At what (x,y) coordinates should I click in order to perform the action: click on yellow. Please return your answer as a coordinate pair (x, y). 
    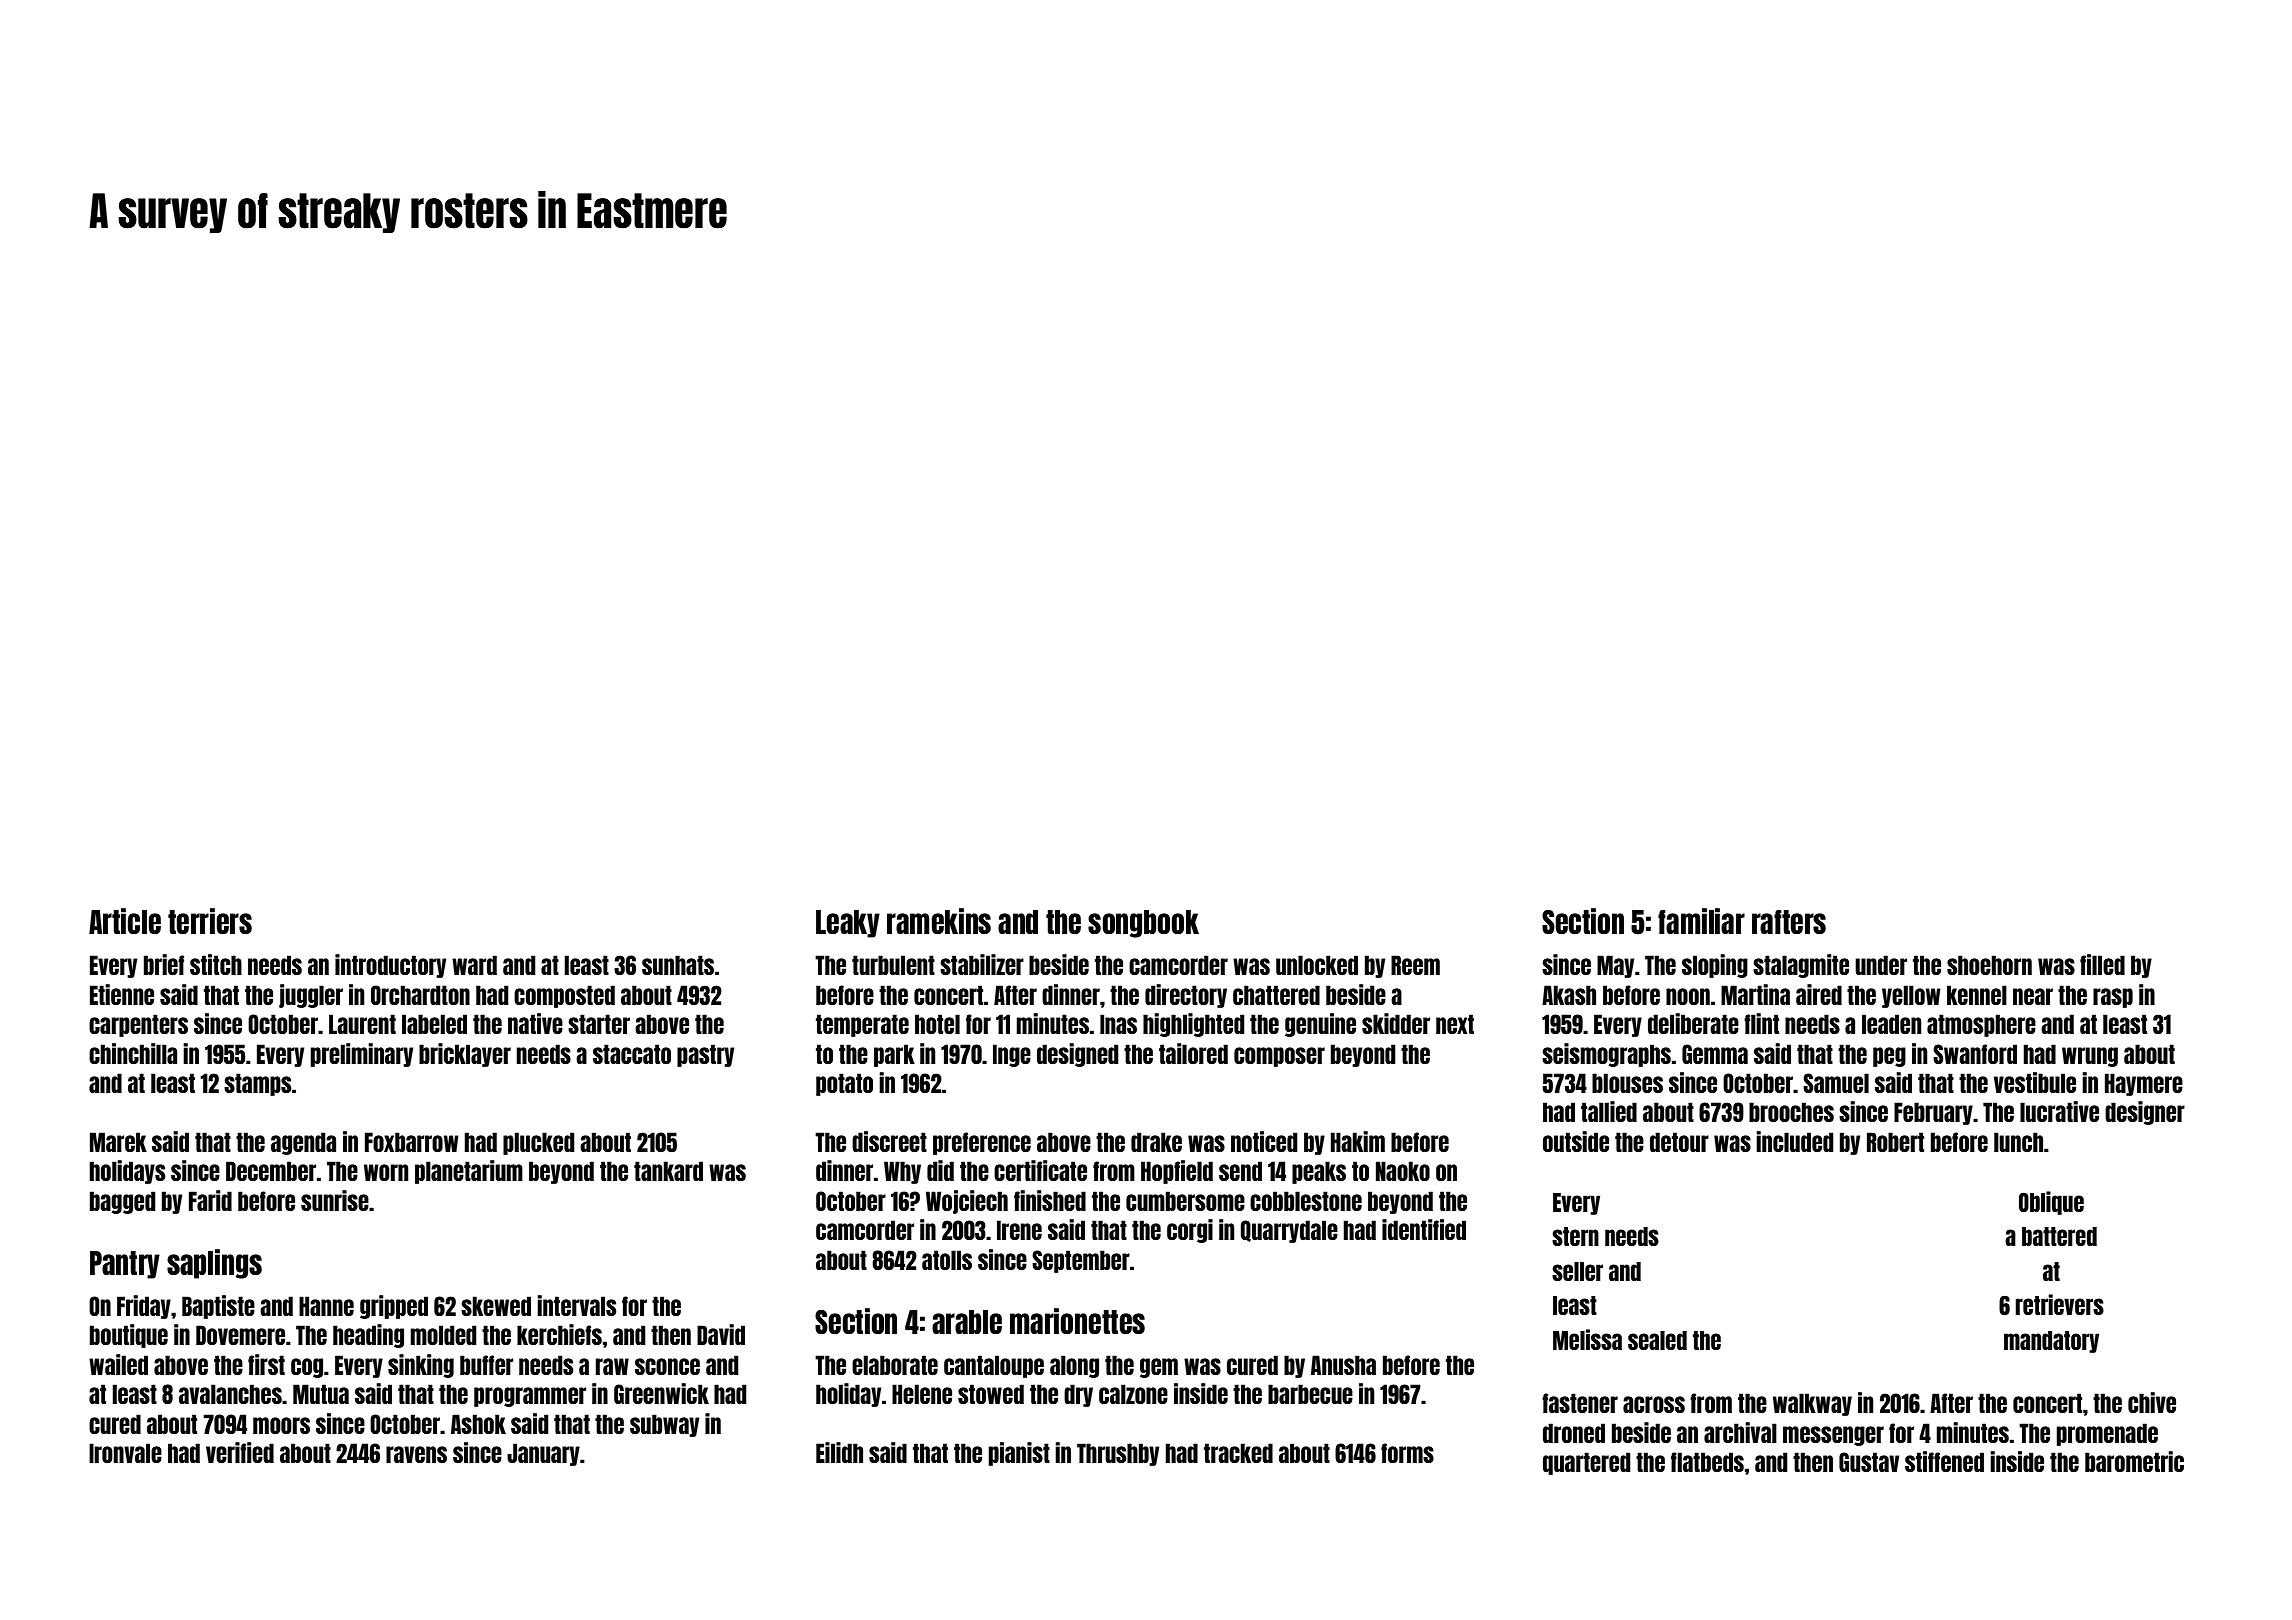
    Looking at the image, I should click on (1911, 996).
